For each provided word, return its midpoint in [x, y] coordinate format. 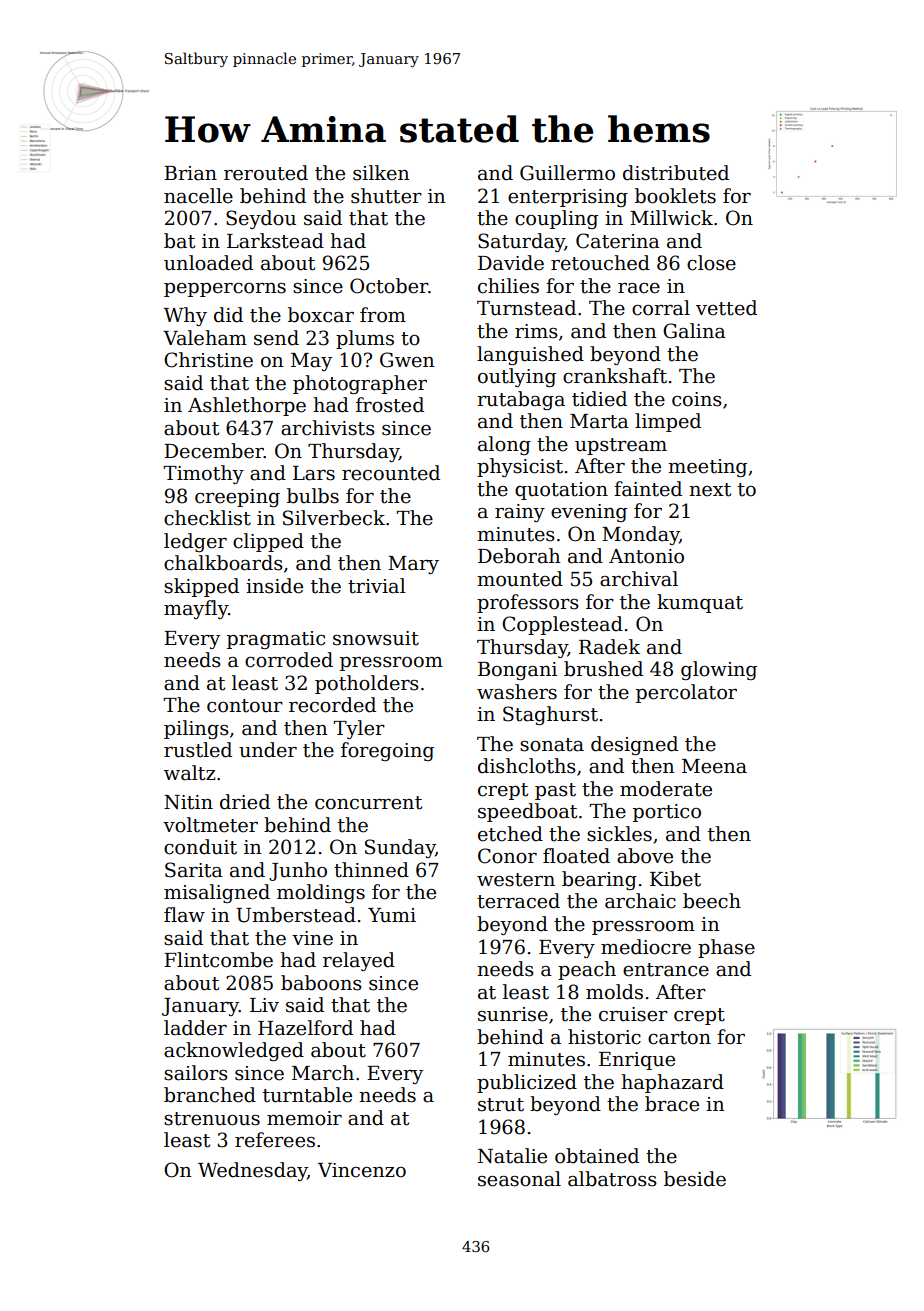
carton [679, 1038]
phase [726, 948]
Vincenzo [362, 1170]
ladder [195, 1028]
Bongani [517, 671]
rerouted [266, 173]
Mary [413, 565]
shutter [386, 196]
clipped [268, 542]
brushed [603, 669]
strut [501, 1105]
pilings [196, 729]
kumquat [700, 603]
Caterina [618, 241]
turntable [307, 1095]
